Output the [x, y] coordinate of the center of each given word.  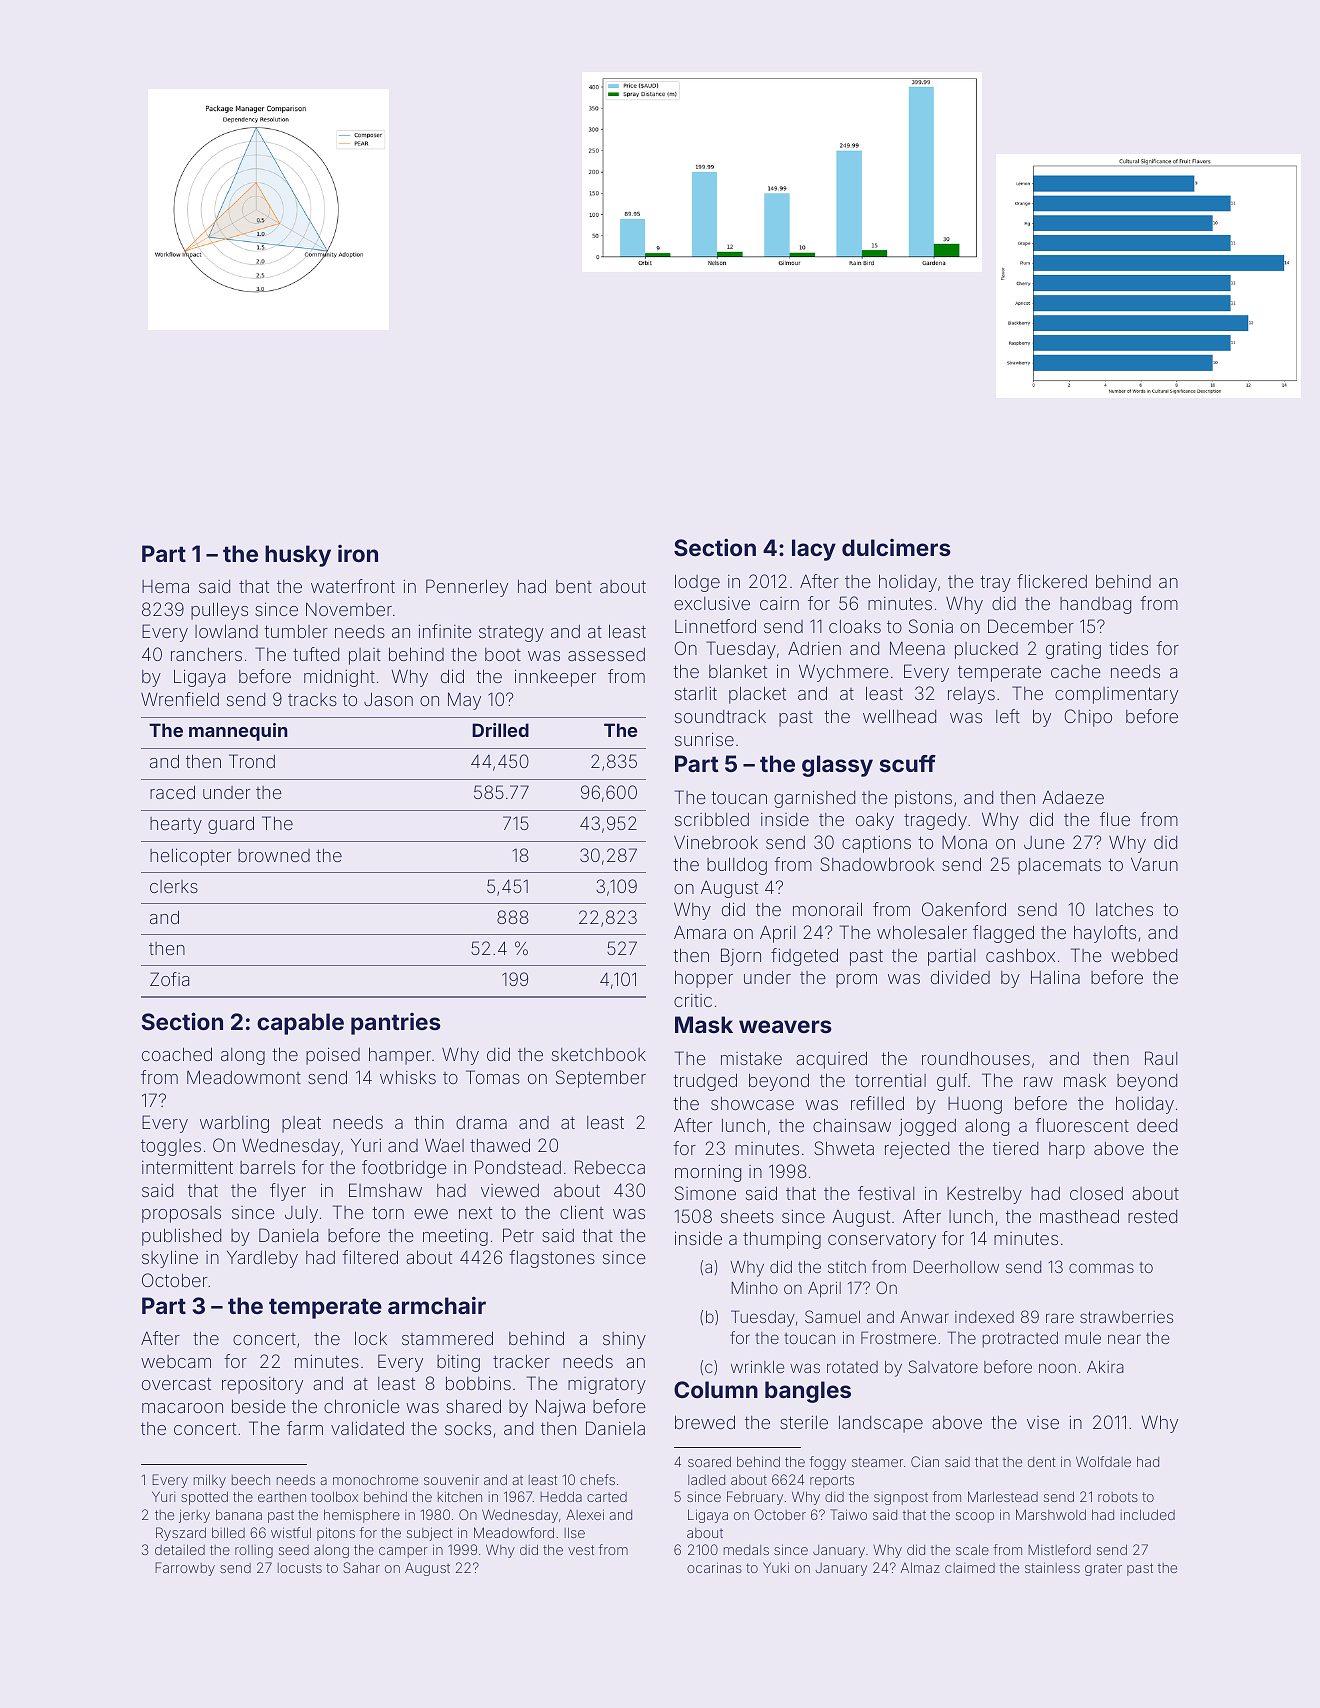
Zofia [169, 979]
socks [468, 1428]
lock [371, 1338]
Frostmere [898, 1337]
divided [960, 977]
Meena [917, 648]
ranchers [206, 654]
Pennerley [467, 588]
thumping [782, 1240]
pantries [396, 1024]
